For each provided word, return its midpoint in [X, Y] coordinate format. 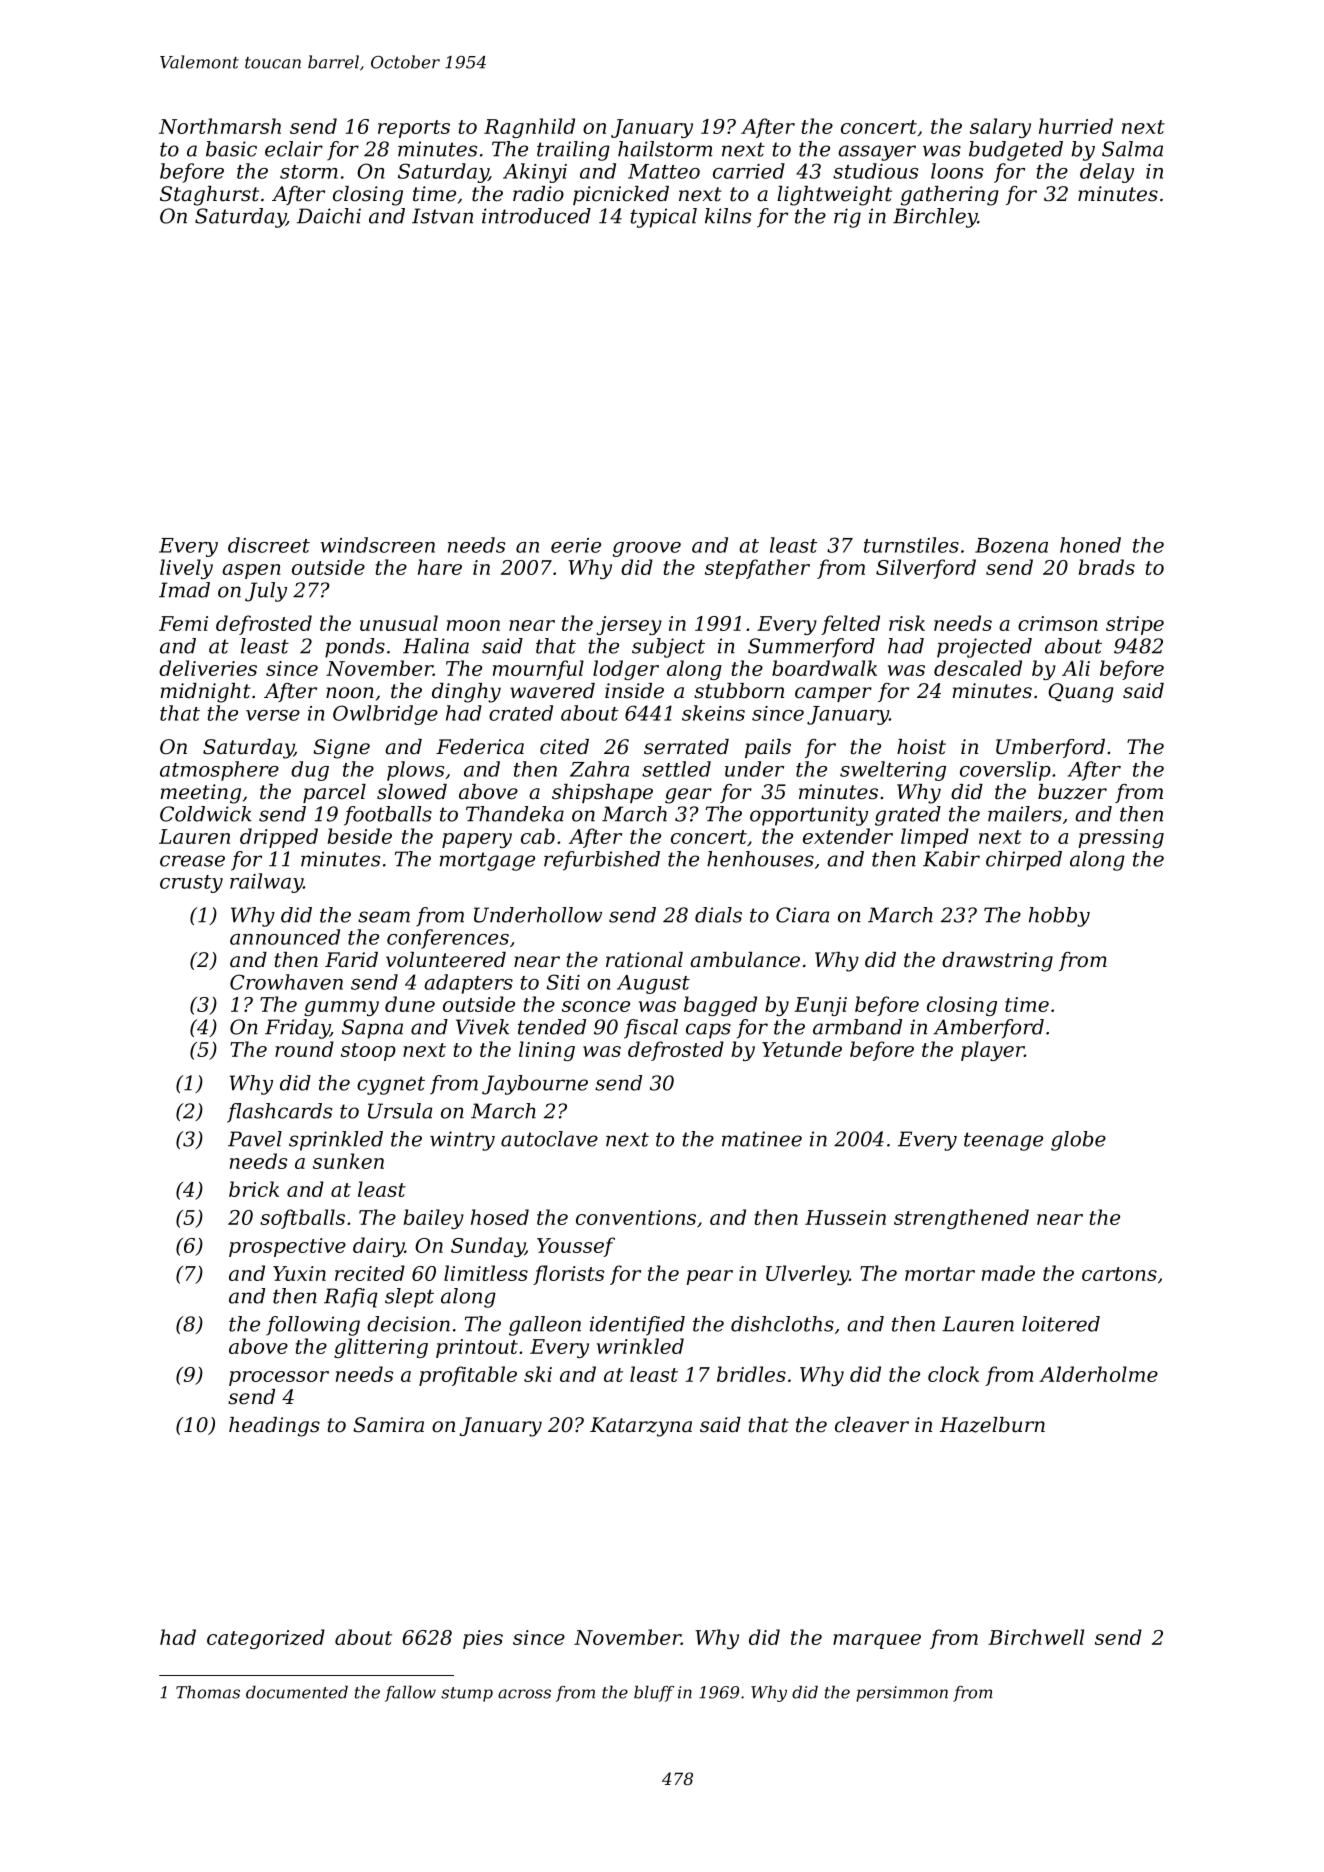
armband [857, 1027]
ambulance [745, 960]
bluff [654, 1694]
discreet [269, 545]
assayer [877, 153]
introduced [536, 216]
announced [285, 937]
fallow [410, 1694]
